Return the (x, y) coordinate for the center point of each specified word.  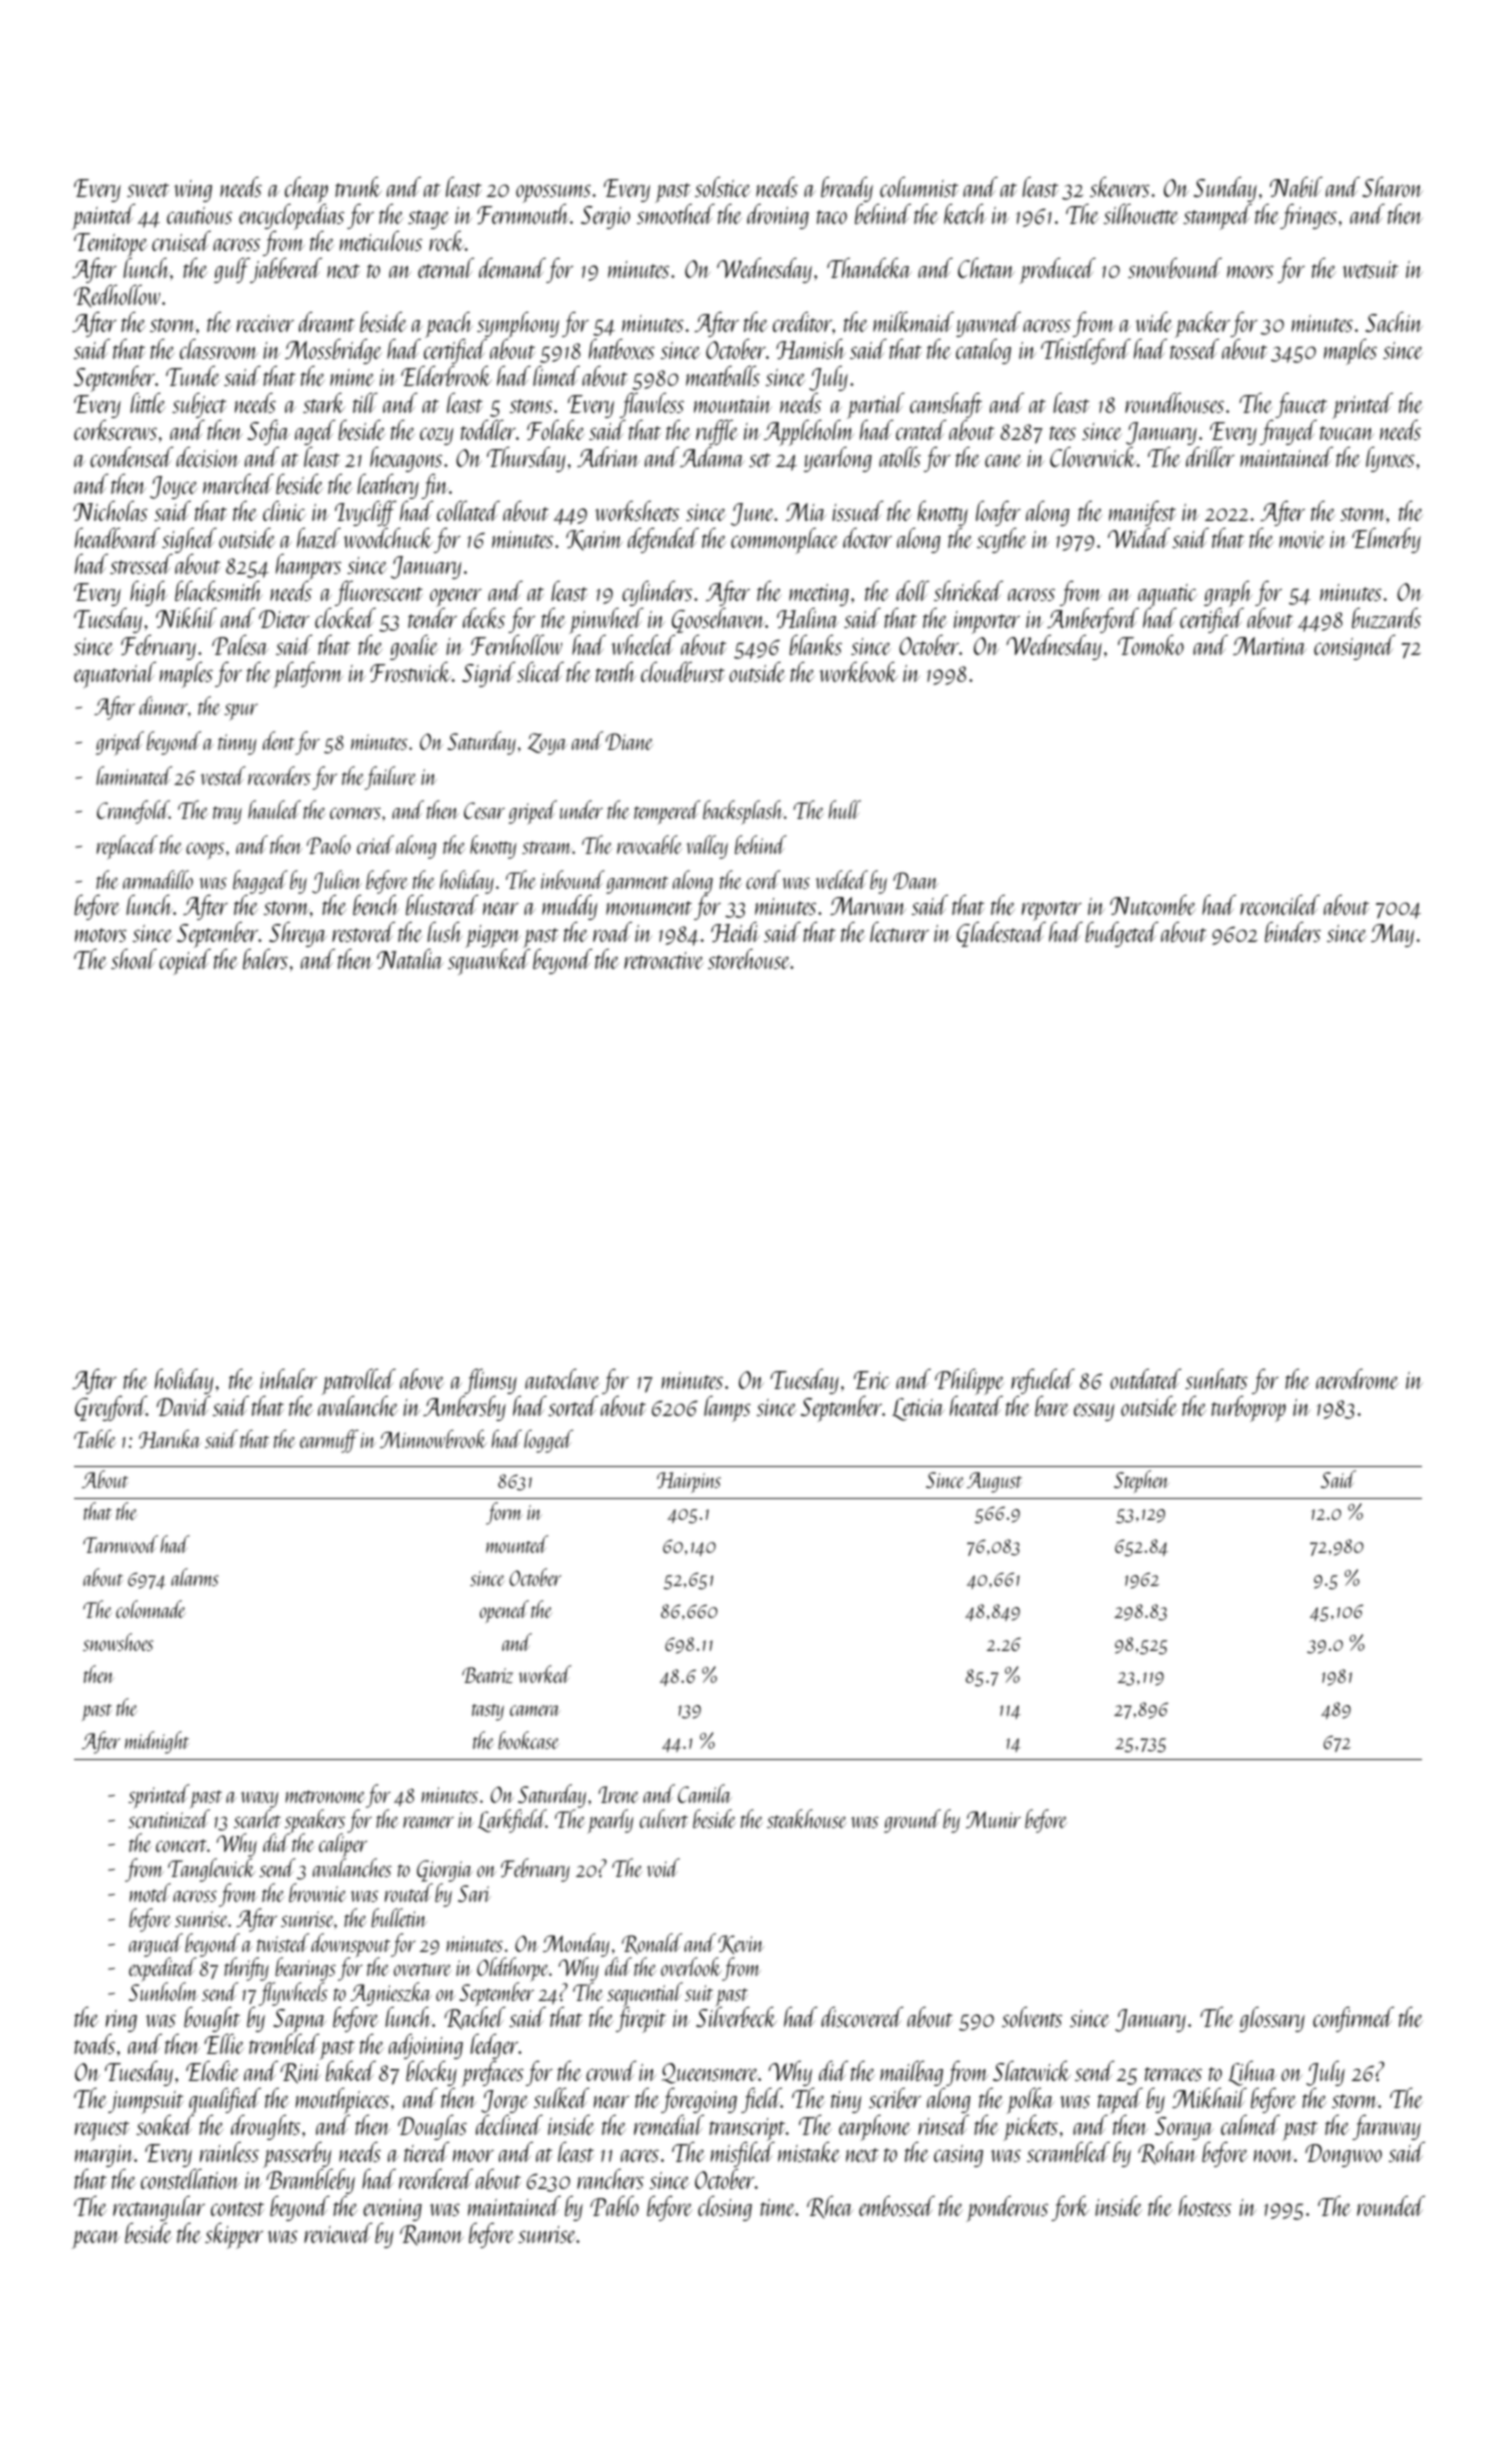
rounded (1391, 2206)
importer (987, 622)
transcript (747, 2129)
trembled (284, 2044)
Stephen (1141, 1481)
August (994, 1482)
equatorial (115, 674)
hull (845, 809)
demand (512, 268)
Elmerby (1386, 540)
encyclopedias (291, 217)
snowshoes (118, 1642)
